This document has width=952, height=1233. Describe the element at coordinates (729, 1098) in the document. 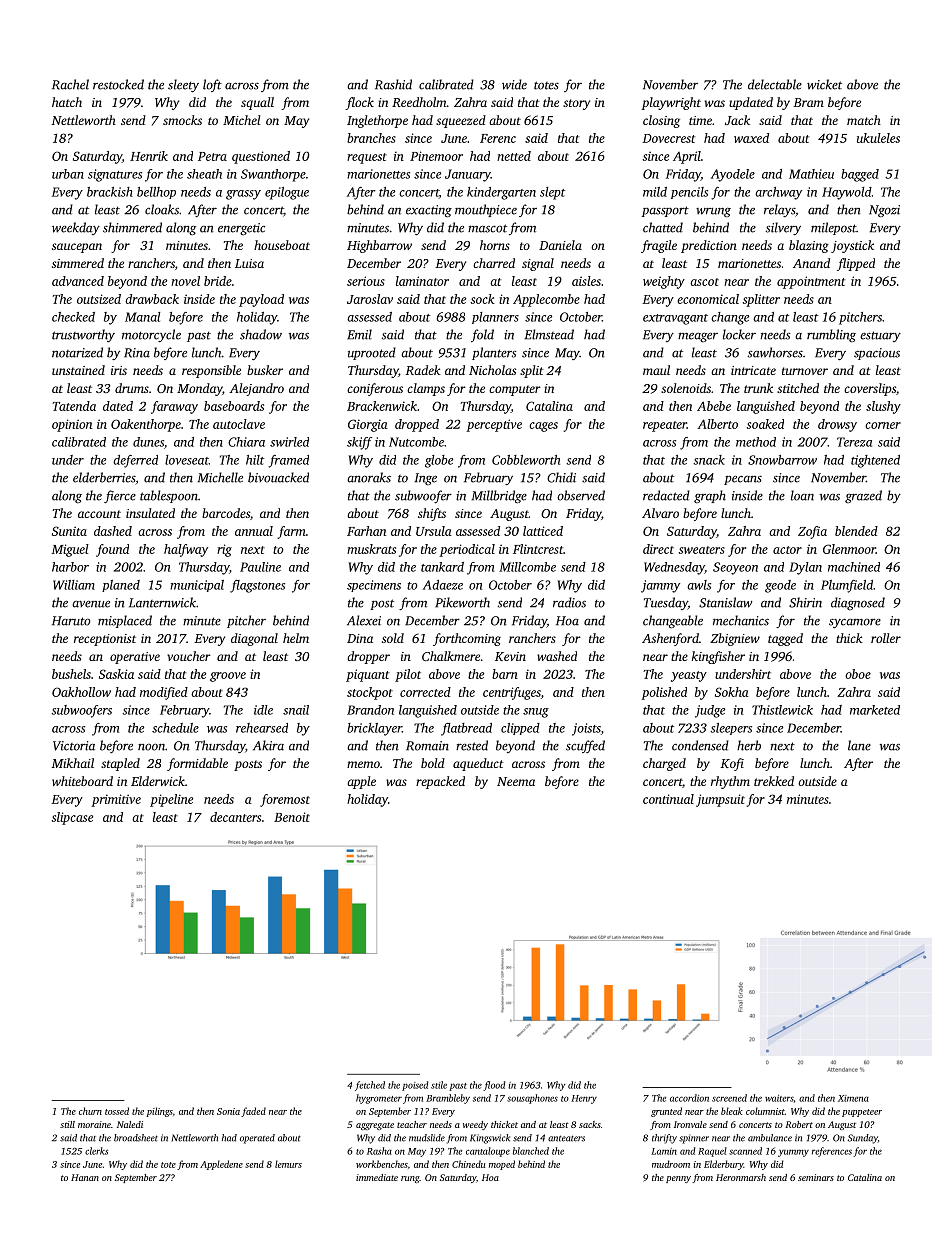

I see `screened` at that location.
